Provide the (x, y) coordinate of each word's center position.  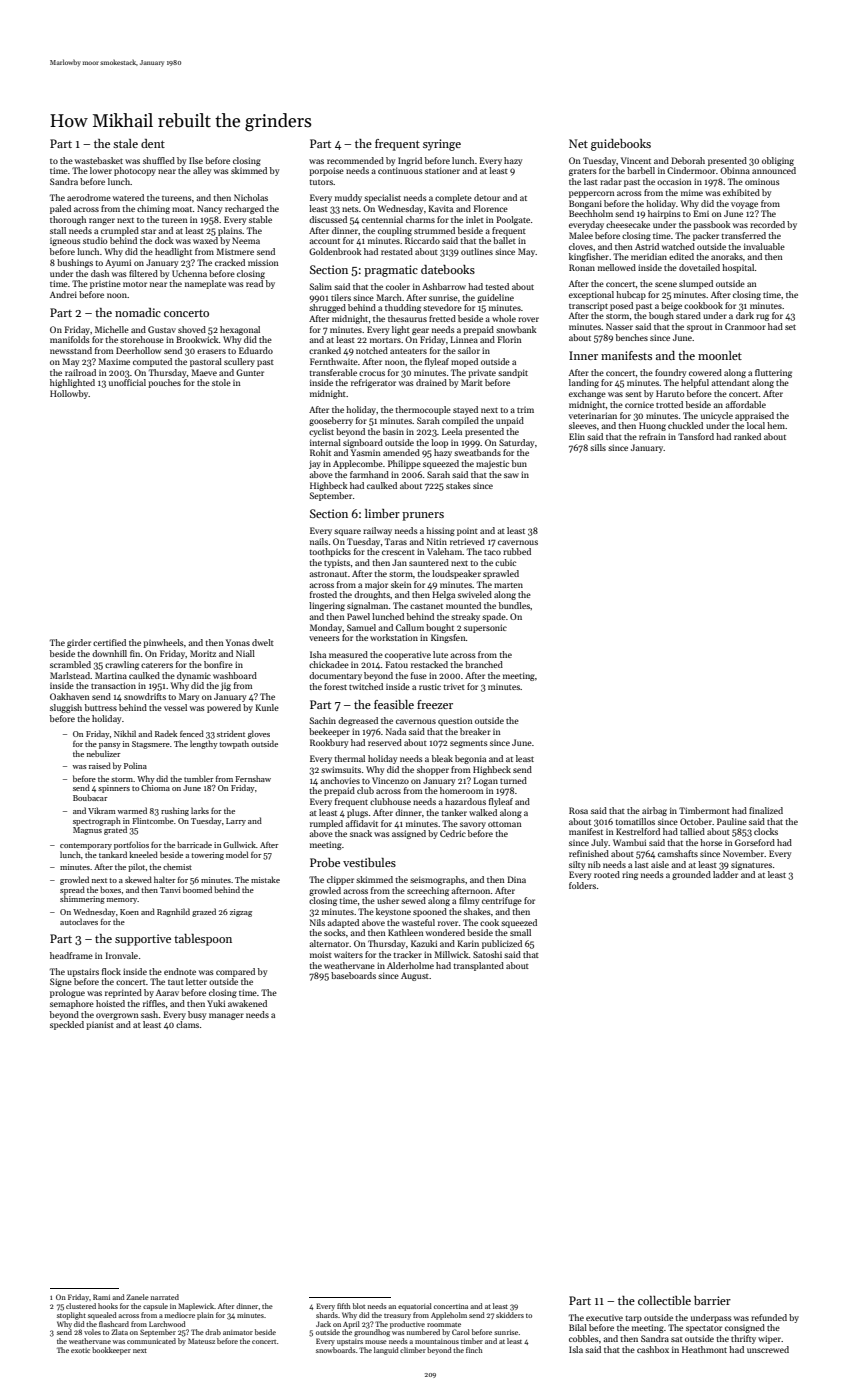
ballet (504, 240)
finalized (766, 810)
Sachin (323, 720)
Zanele (137, 1297)
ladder (725, 874)
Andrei (63, 294)
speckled (67, 1025)
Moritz (203, 653)
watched (678, 246)
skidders (510, 1315)
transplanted (478, 966)
